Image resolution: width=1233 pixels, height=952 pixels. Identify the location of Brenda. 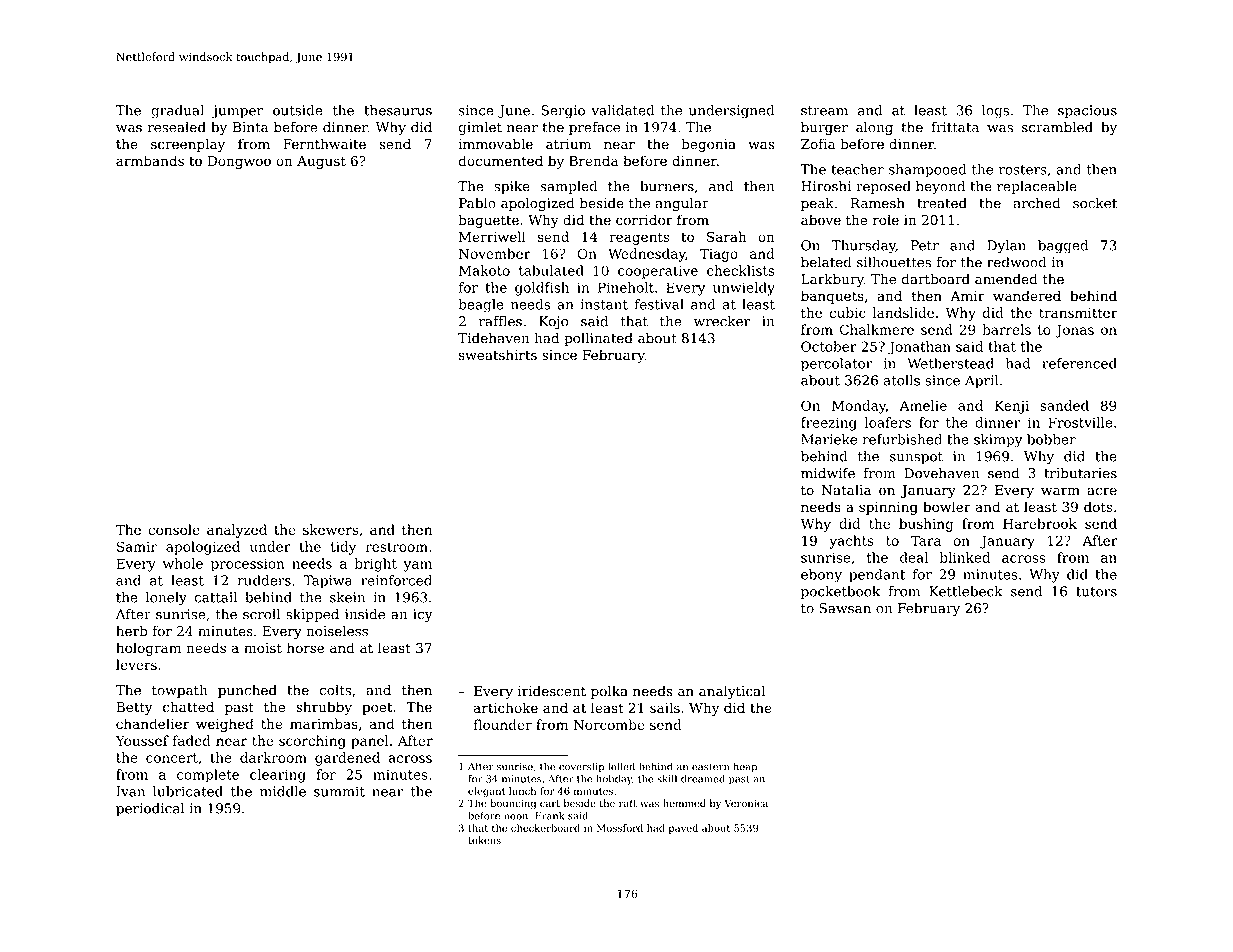
(593, 160).
